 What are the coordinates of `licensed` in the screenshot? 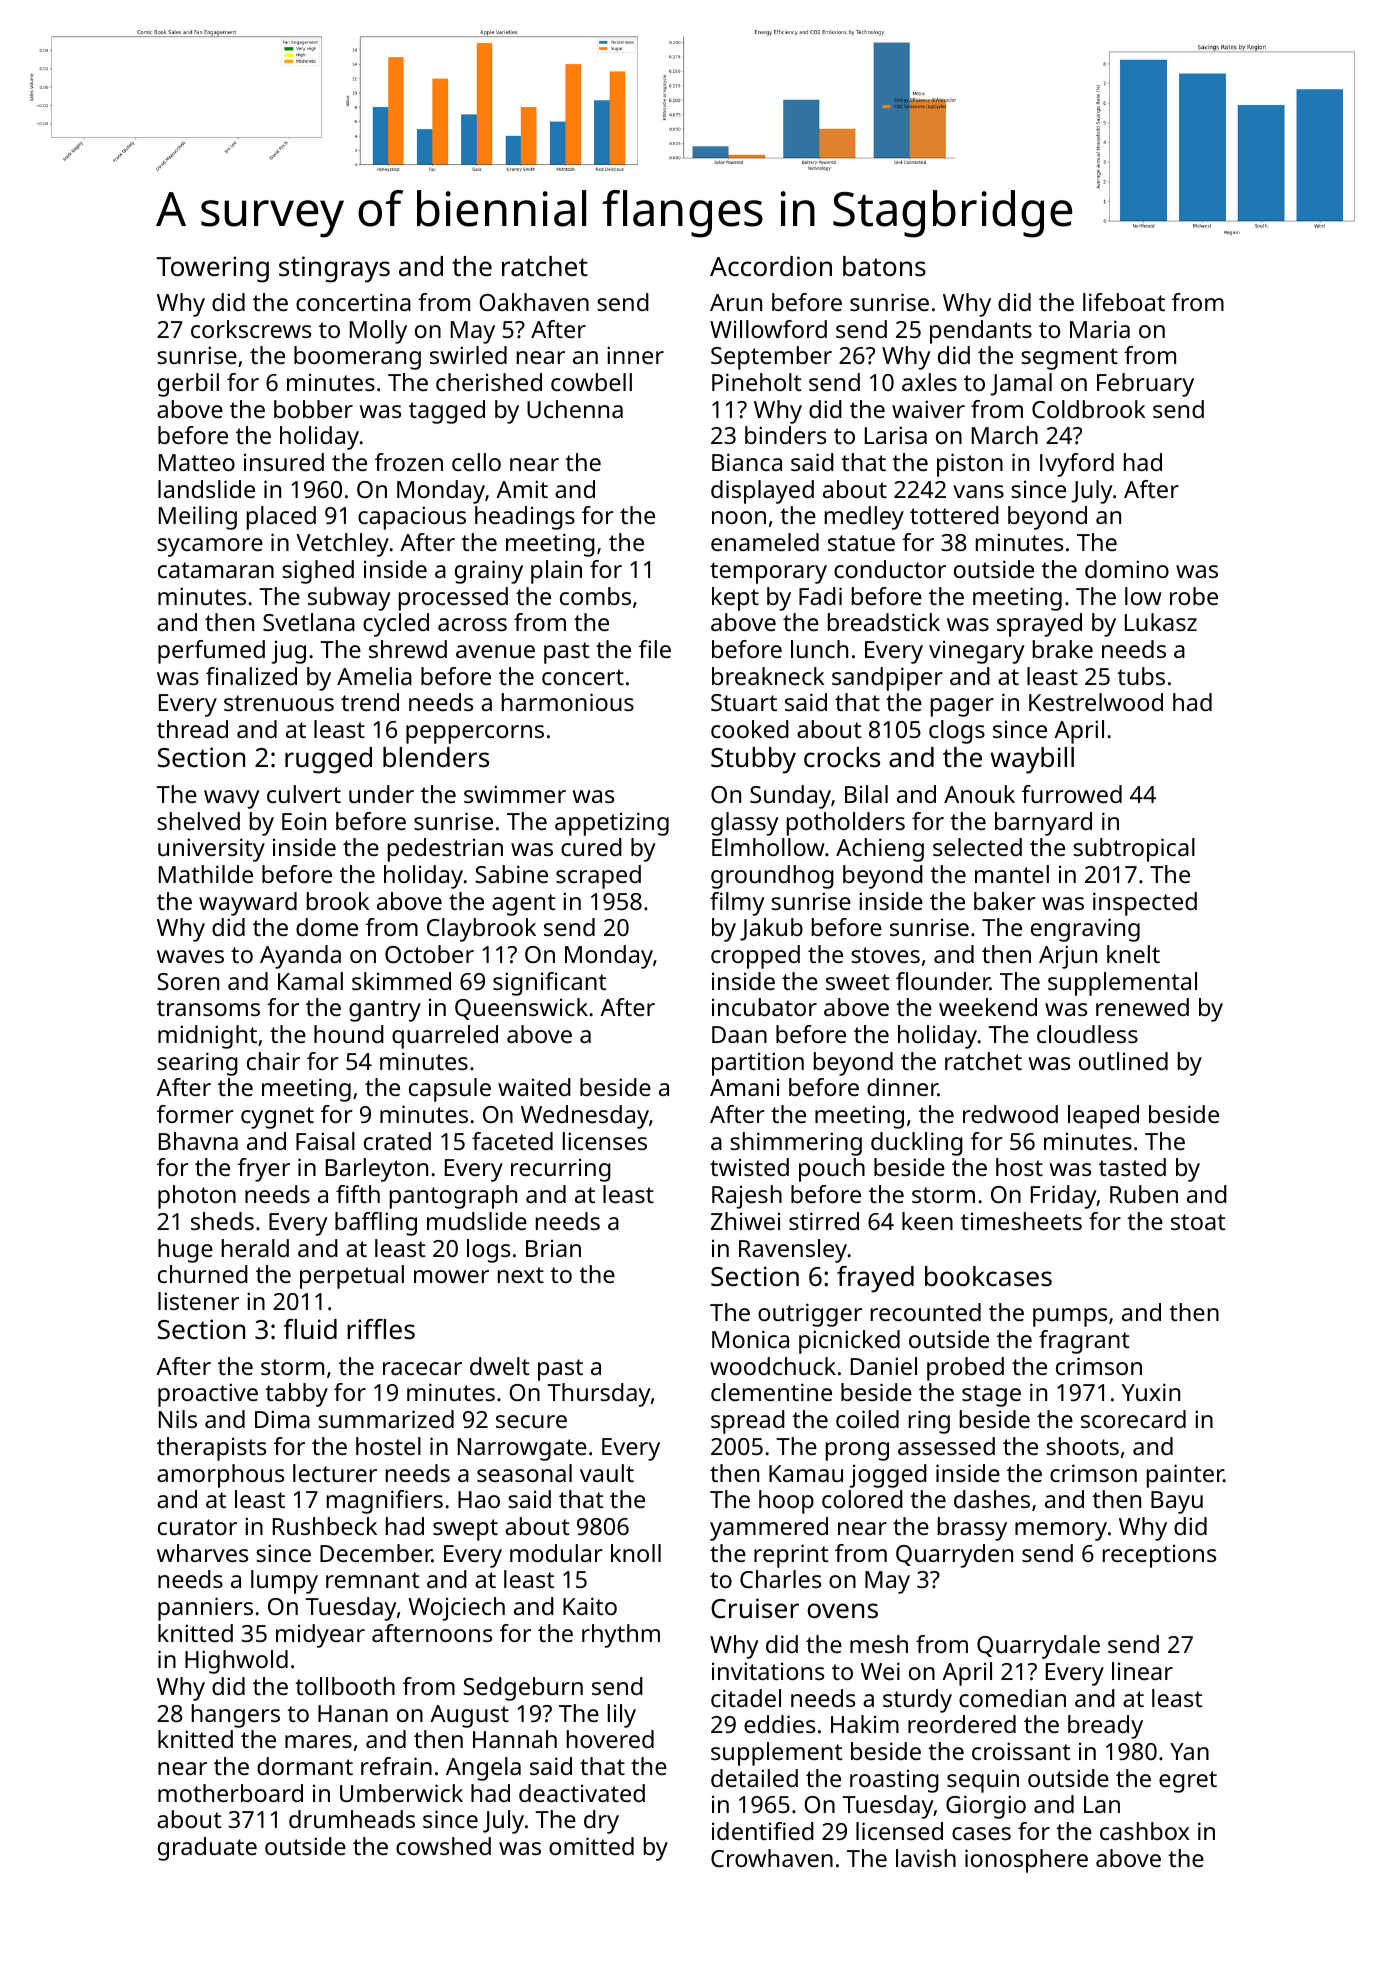 It's located at (899, 1831).
